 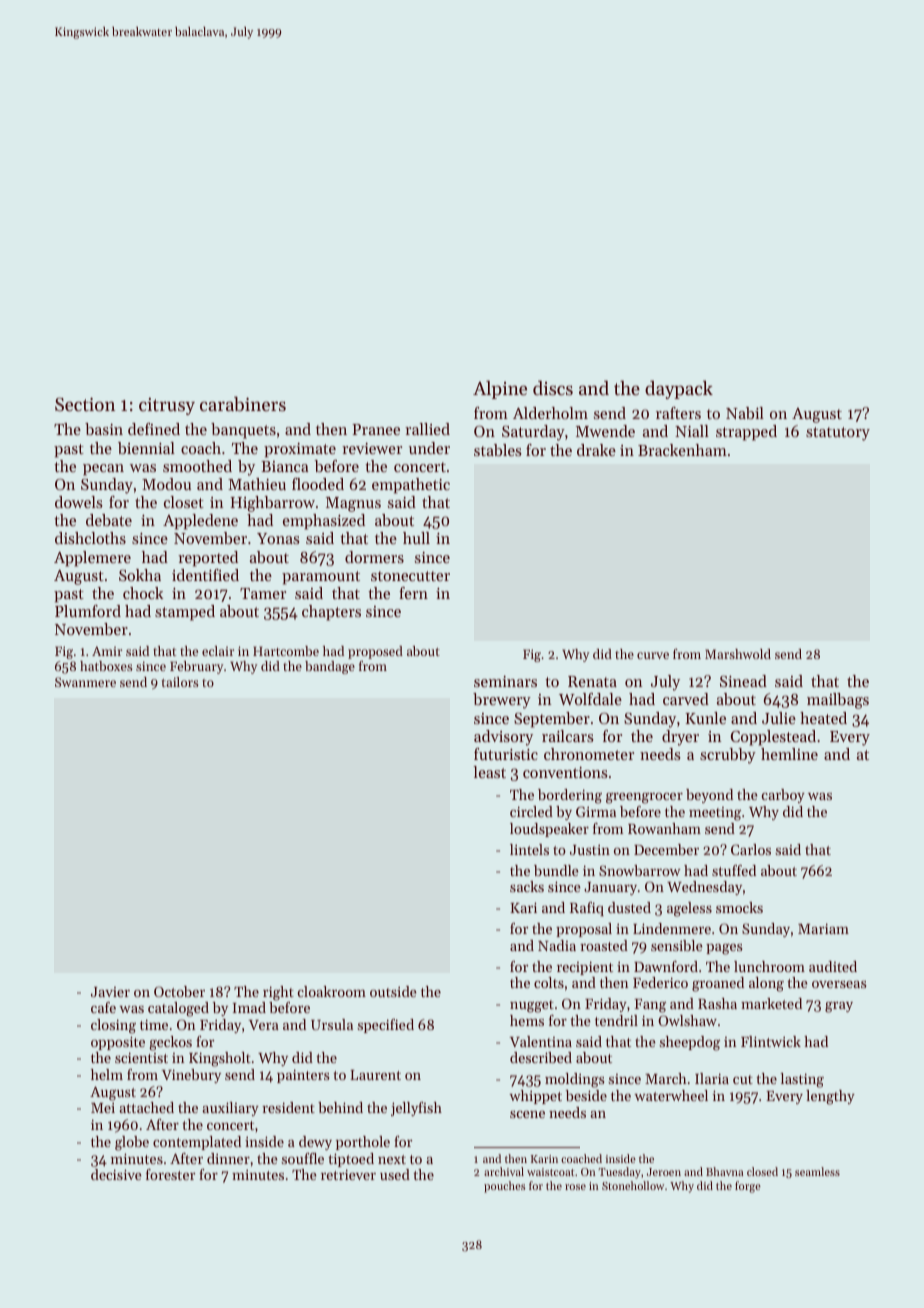 What do you see at coordinates (413, 593) in the document?
I see `fern` at bounding box center [413, 593].
